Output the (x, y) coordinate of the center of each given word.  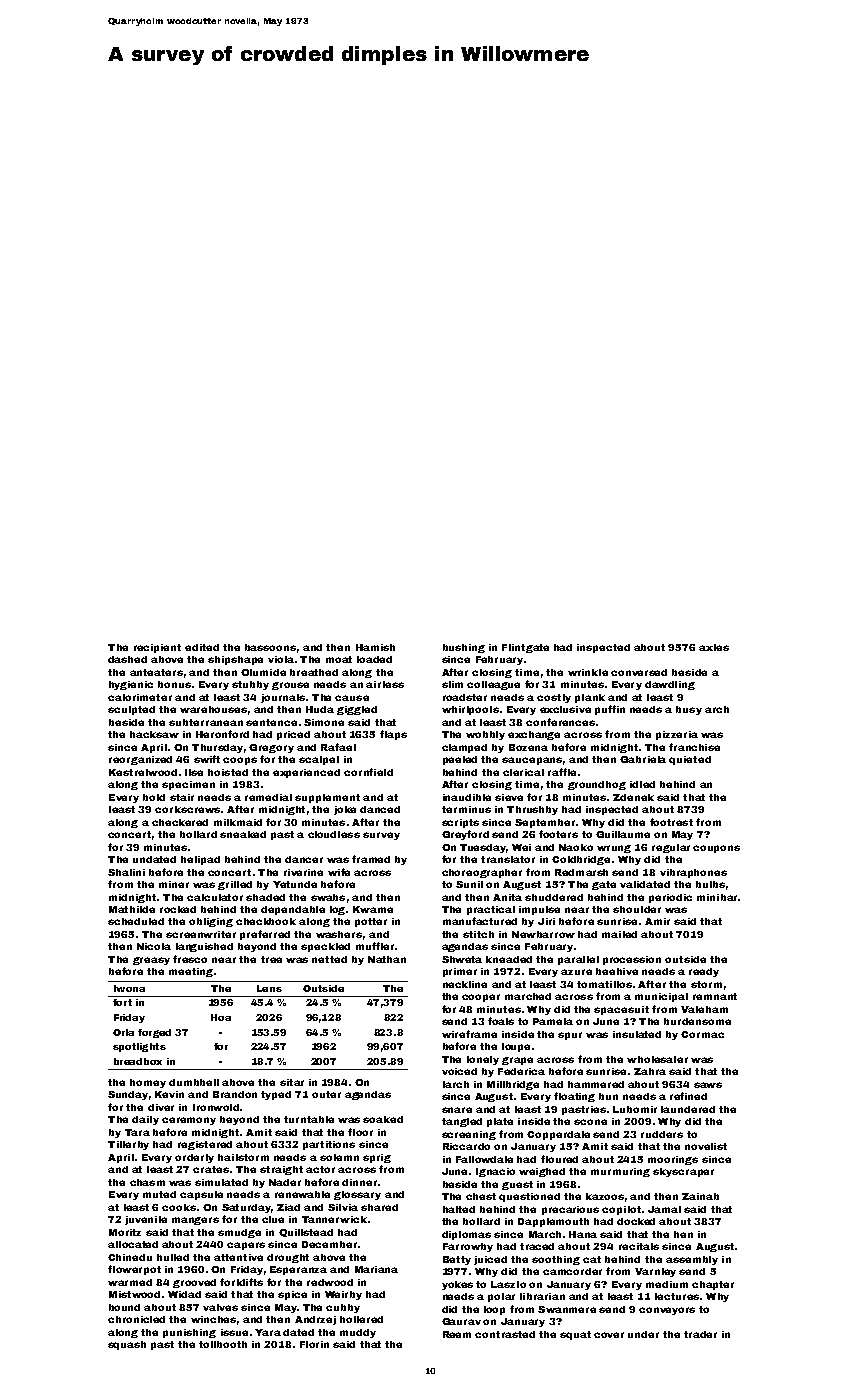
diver (161, 1107)
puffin (610, 710)
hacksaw (154, 734)
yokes (457, 1285)
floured (559, 1159)
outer (326, 1094)
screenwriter (201, 934)
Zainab (700, 1196)
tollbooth (223, 1344)
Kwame (373, 909)
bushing (464, 648)
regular (671, 848)
